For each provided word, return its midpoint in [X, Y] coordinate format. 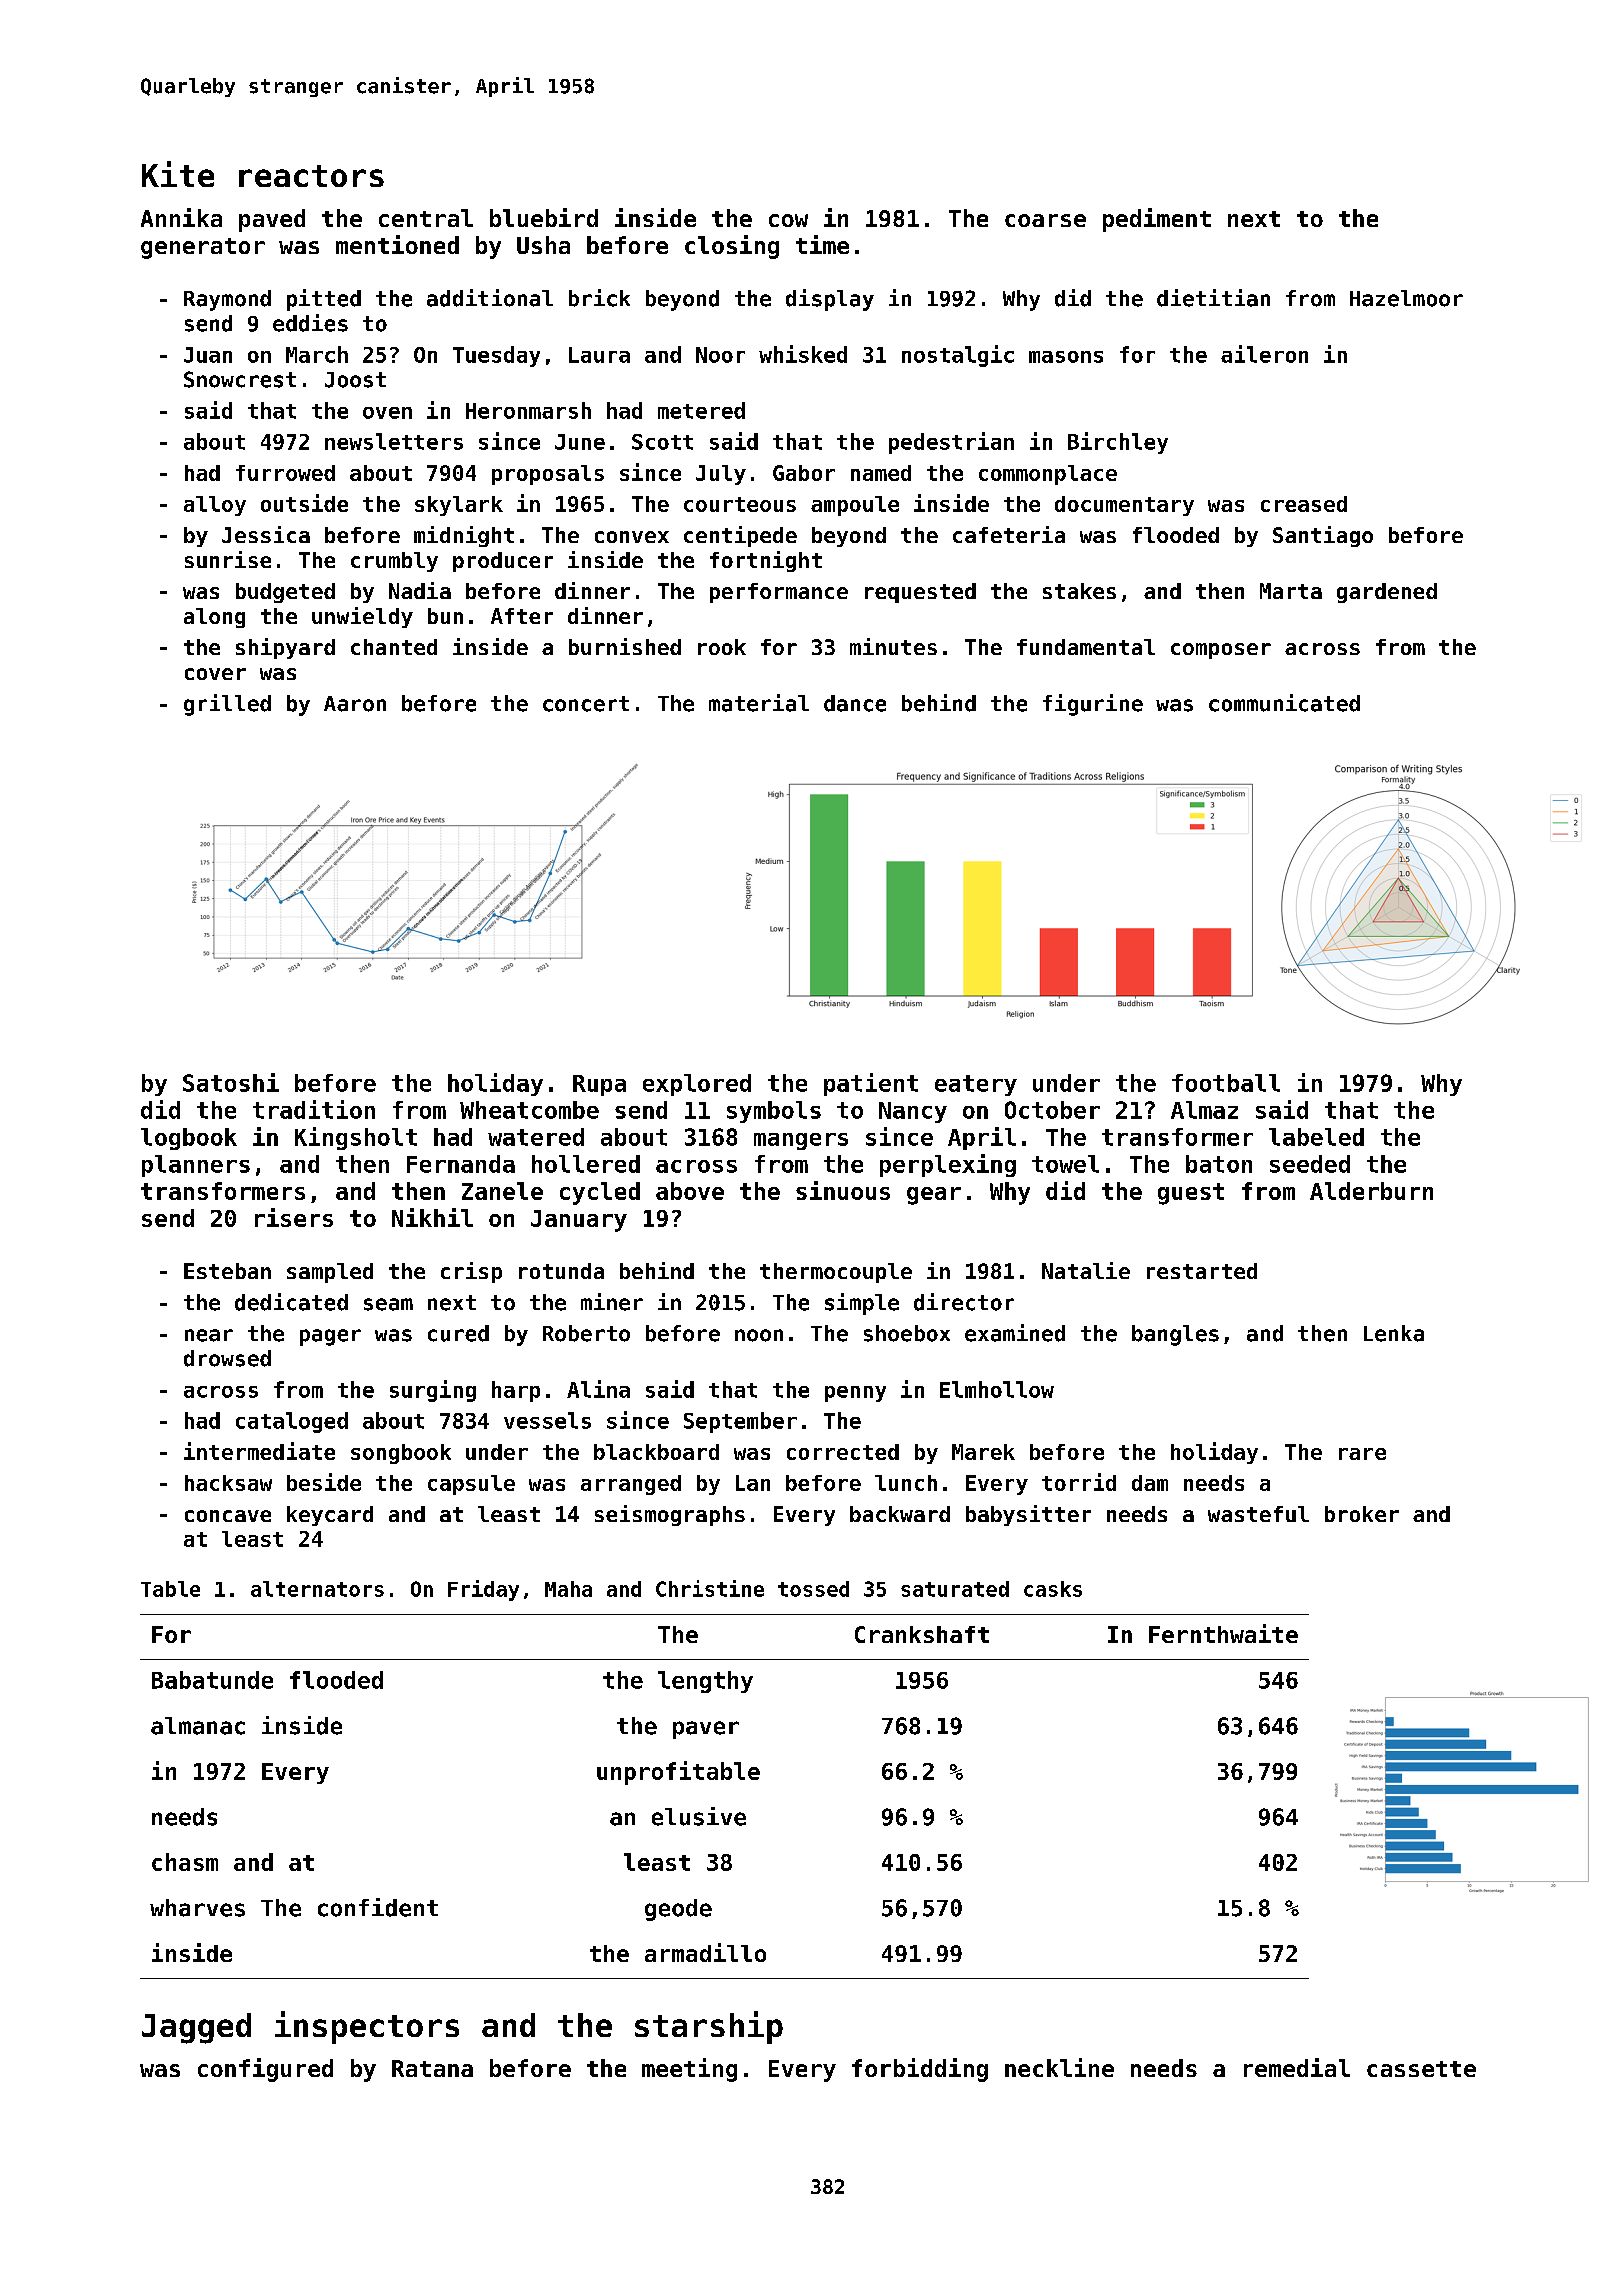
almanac [198, 1726]
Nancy [913, 1112]
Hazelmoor [1406, 298]
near [209, 1335]
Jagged [196, 2028]
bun [445, 616]
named [881, 473]
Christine [710, 1588]
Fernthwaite [1223, 1633]
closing [732, 247]
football [1226, 1083]
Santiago [1323, 536]
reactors [311, 176]
